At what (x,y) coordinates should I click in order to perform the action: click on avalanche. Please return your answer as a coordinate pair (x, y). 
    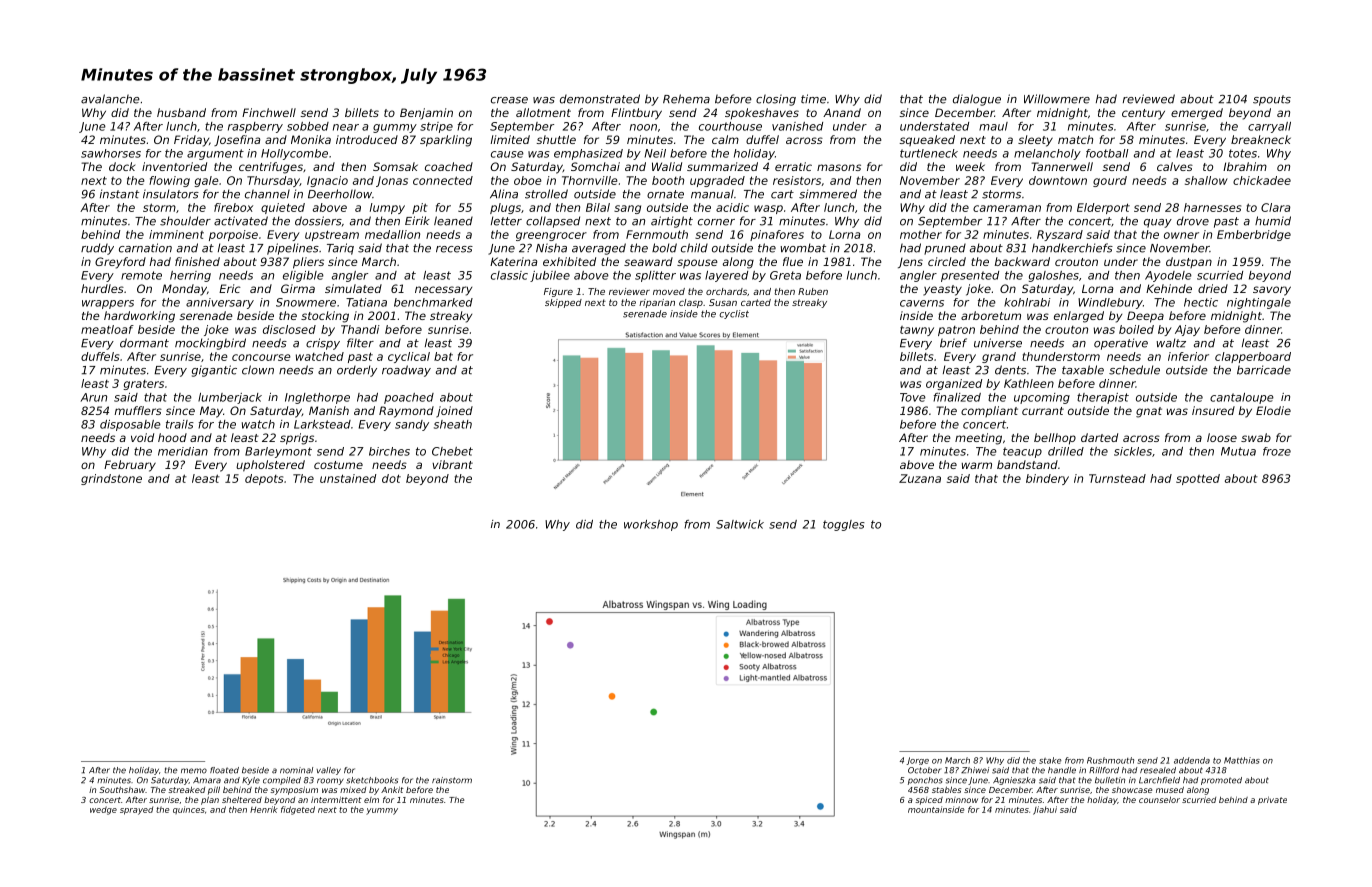
    Looking at the image, I should click on (110, 99).
